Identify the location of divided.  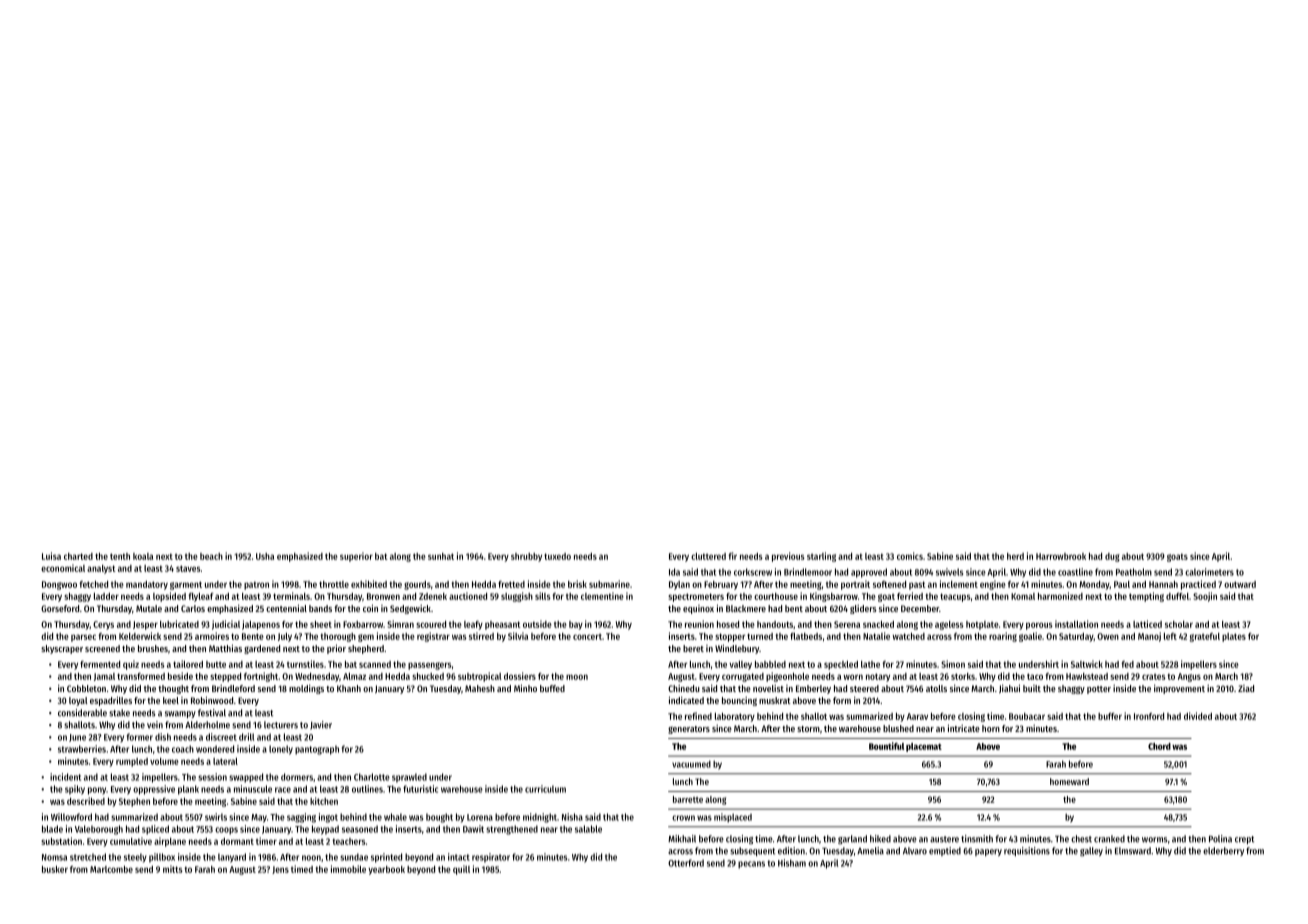
(1198, 716).
